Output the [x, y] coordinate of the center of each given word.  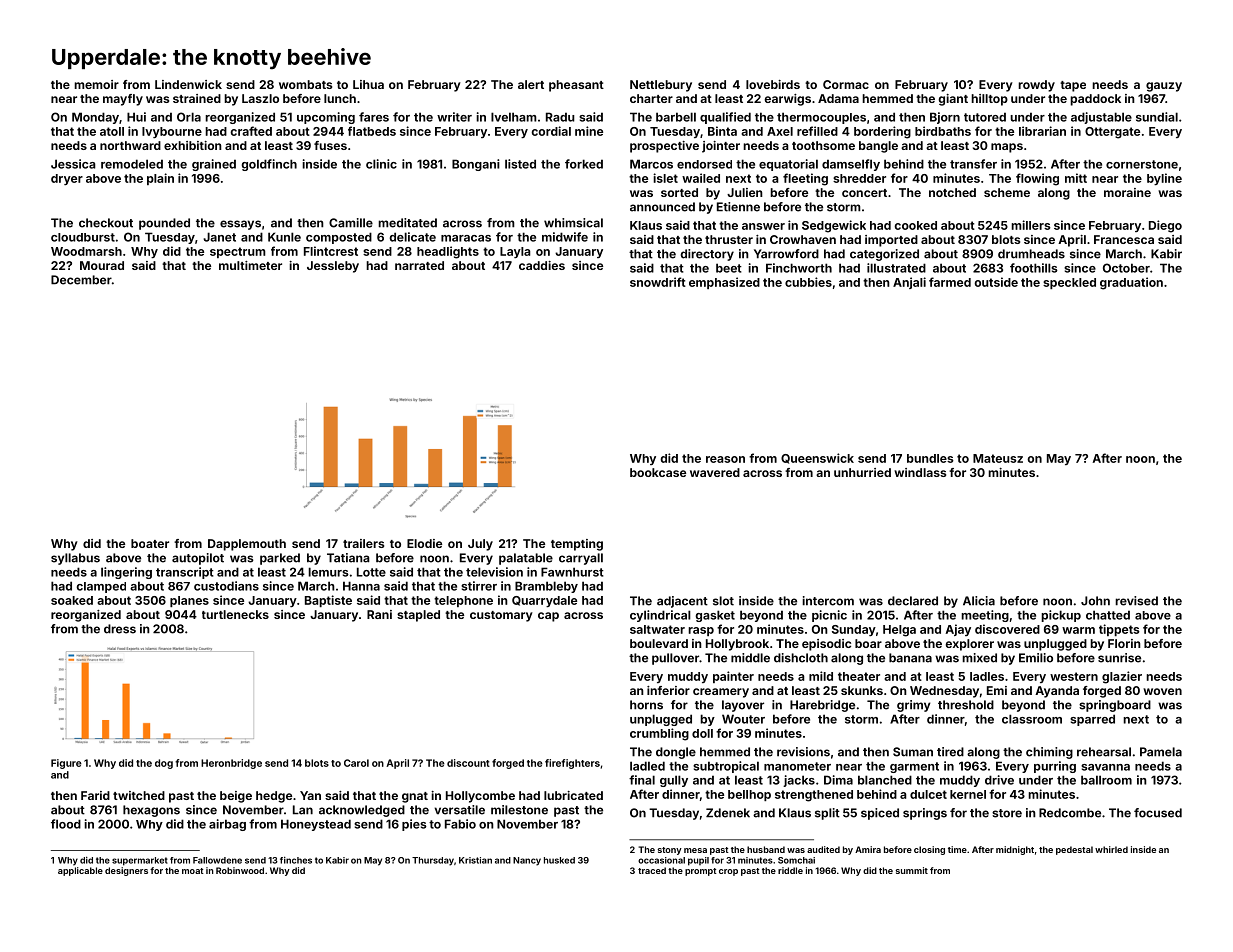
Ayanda [1057, 692]
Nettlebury [661, 86]
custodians [226, 586]
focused [1158, 813]
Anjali [909, 283]
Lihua [368, 84]
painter [733, 677]
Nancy [527, 861]
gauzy [1164, 87]
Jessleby [333, 267]
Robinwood [240, 870]
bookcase [658, 472]
